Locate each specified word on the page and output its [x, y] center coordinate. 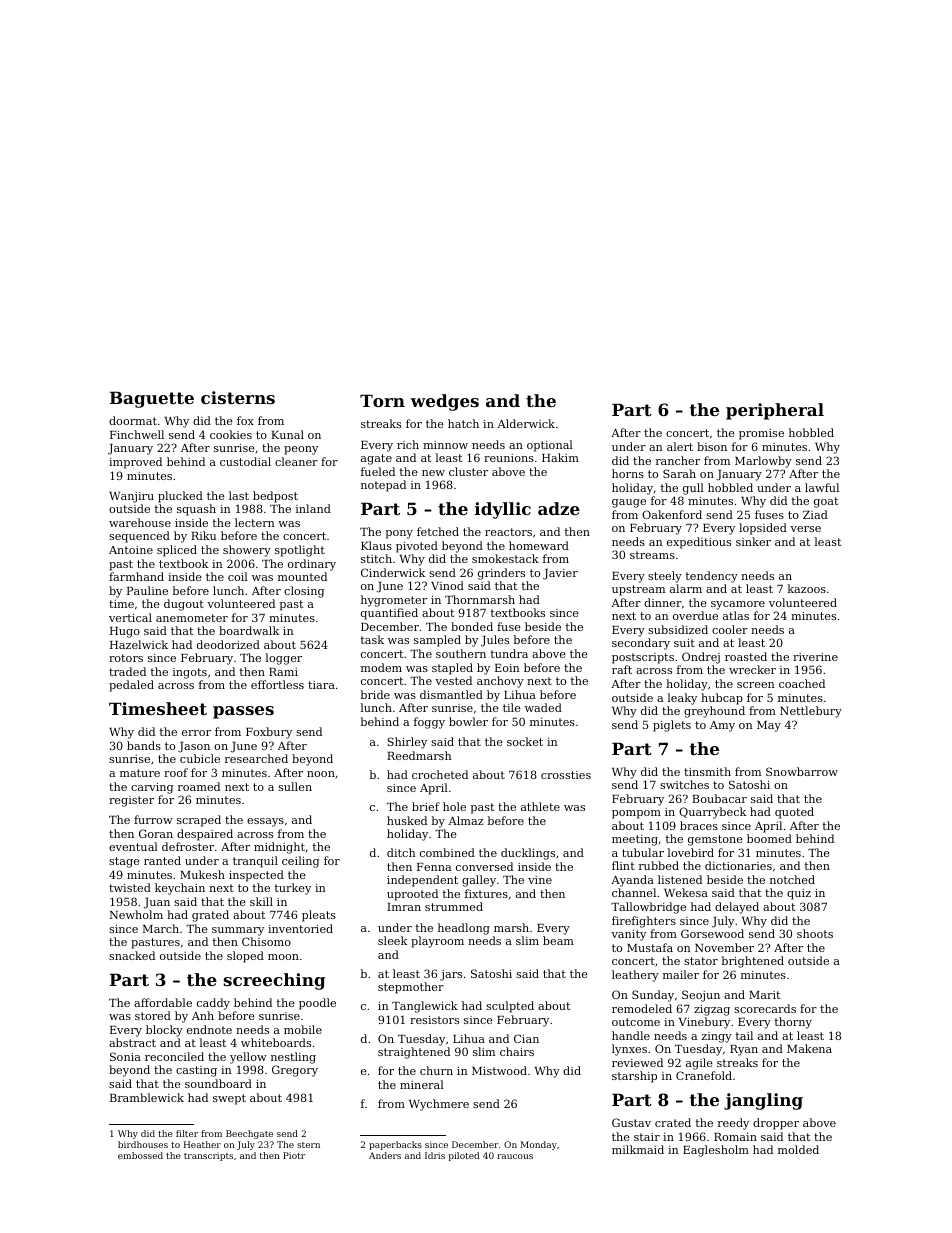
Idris [435, 1155]
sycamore [738, 605]
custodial [245, 461]
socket [525, 741]
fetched [438, 531]
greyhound [714, 712]
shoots [815, 933]
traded [127, 671]
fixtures [486, 893]
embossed [140, 1155]
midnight [279, 848]
